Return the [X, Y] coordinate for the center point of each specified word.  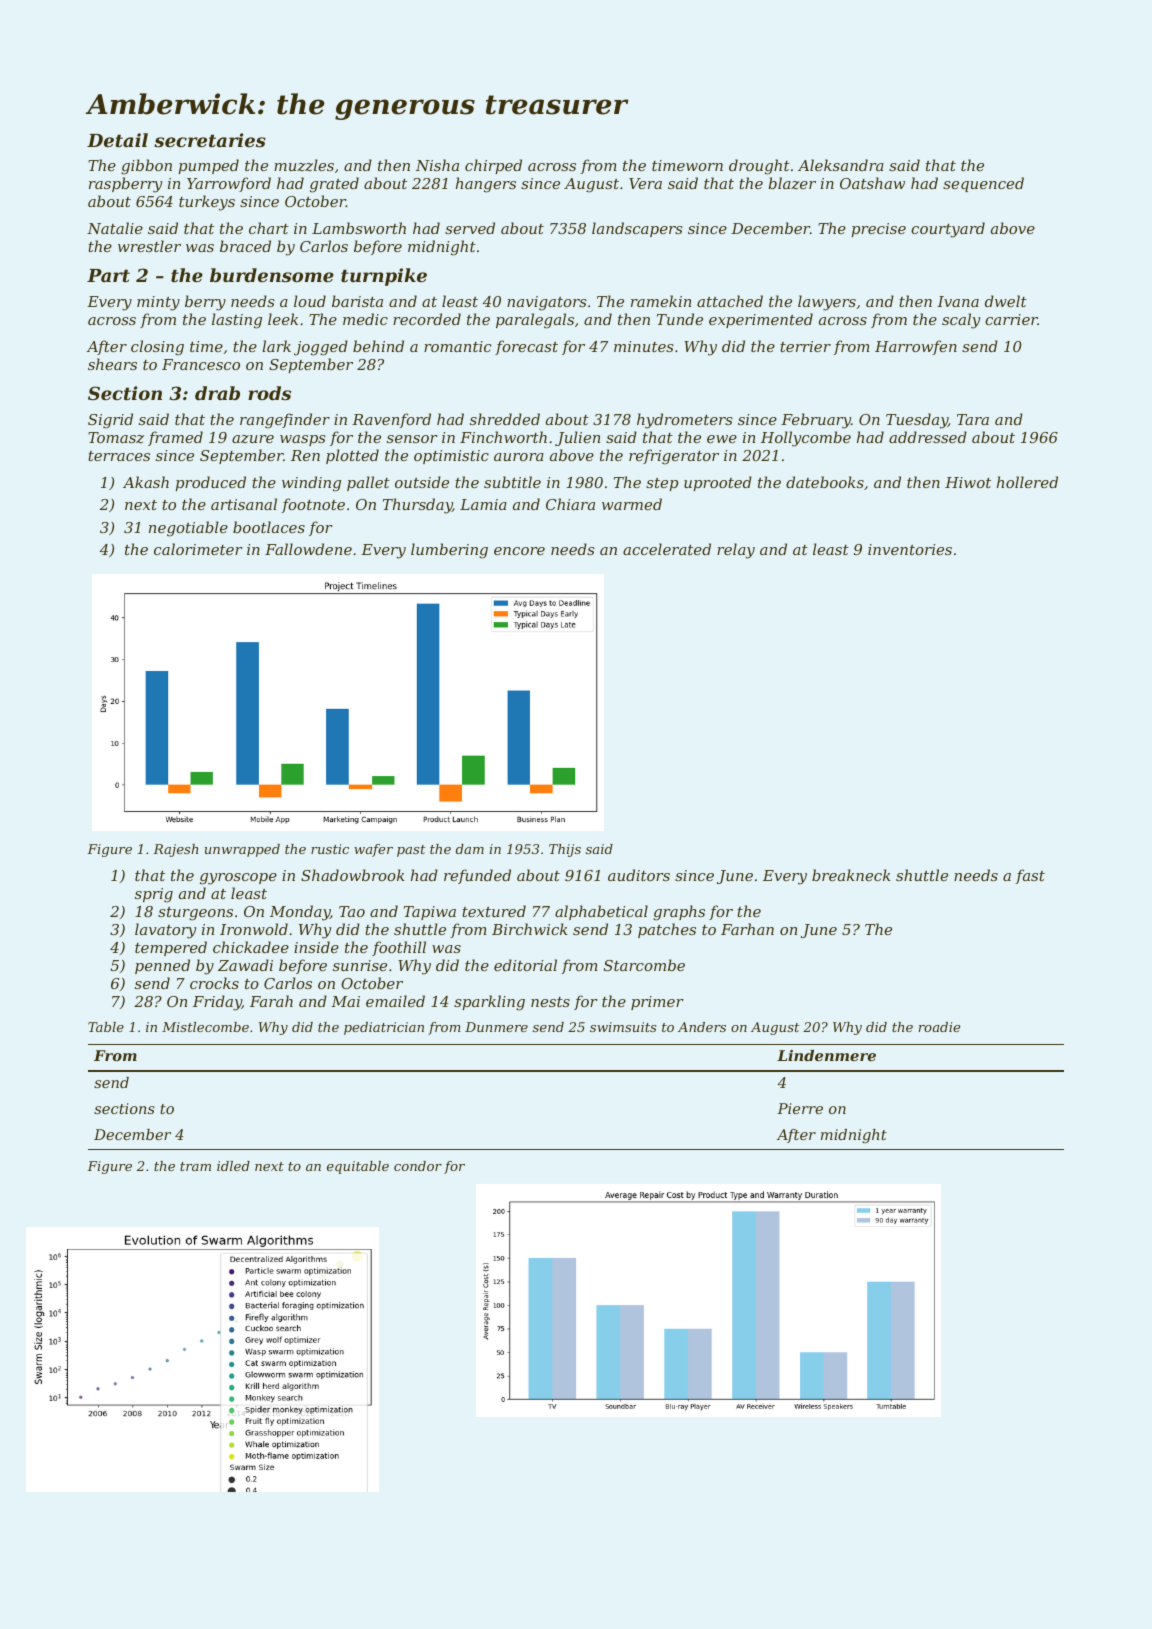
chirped [493, 166]
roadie [939, 1027]
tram [195, 1166]
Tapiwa [430, 913]
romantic [457, 346]
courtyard [948, 230]
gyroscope [238, 879]
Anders [702, 1027]
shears [112, 364]
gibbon [146, 167]
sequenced [983, 184]
